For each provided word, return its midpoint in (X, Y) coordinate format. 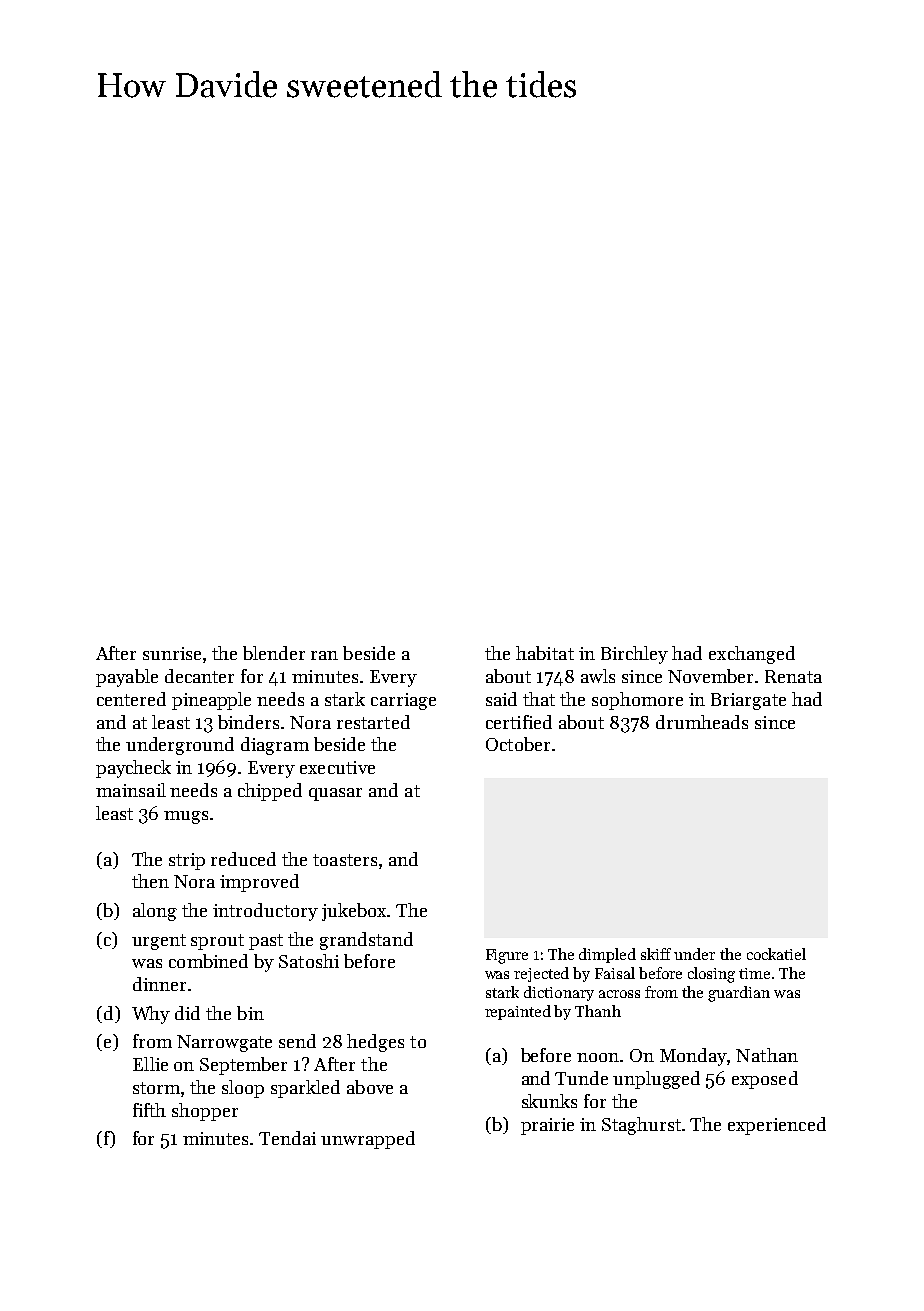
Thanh (598, 1011)
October (518, 744)
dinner (159, 984)
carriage (403, 701)
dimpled (607, 955)
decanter (199, 676)
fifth (149, 1110)
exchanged (752, 655)
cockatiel (776, 954)
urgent (159, 942)
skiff (656, 954)
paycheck (133, 769)
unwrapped (368, 1140)
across (619, 994)
